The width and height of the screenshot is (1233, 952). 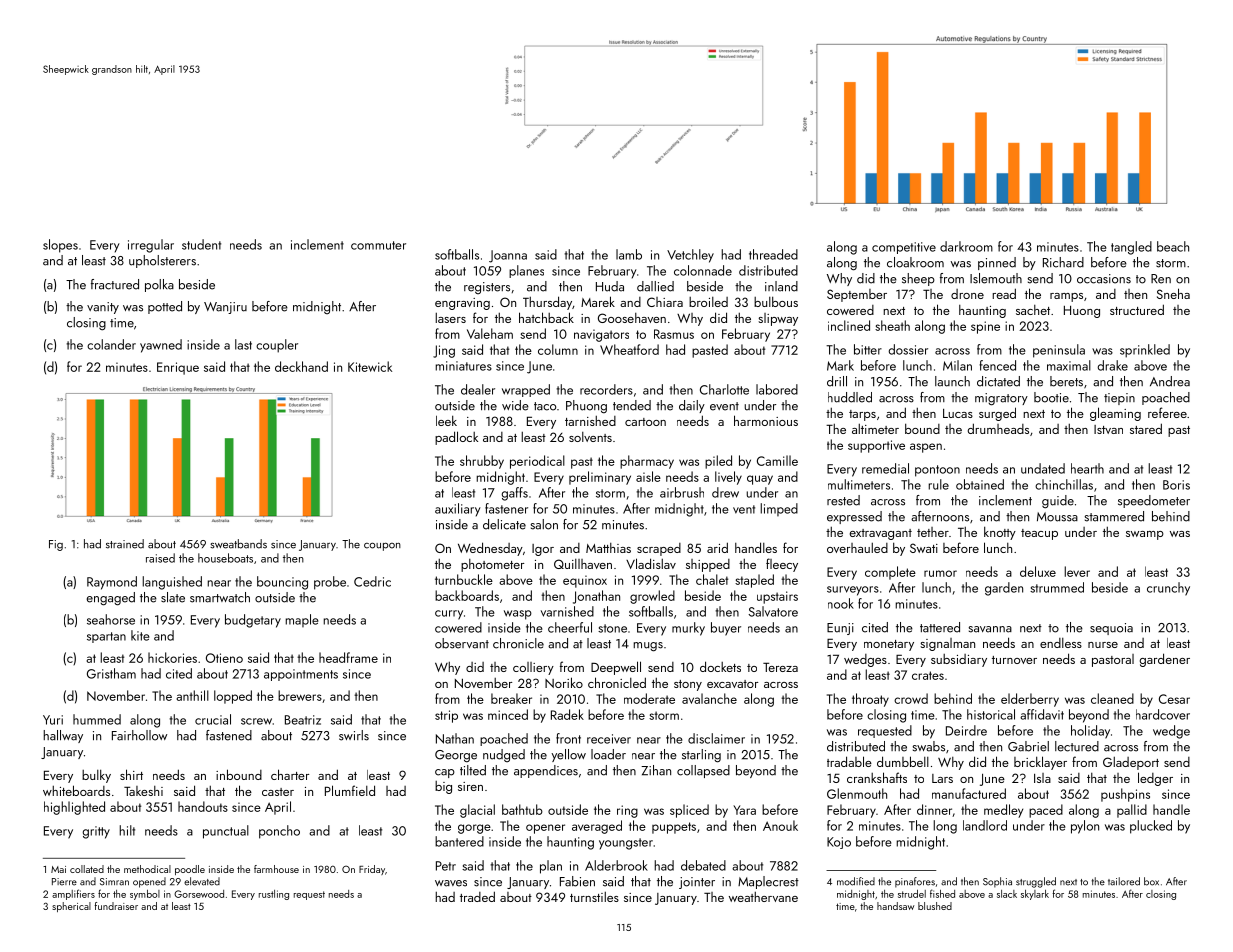 I want to click on growled, so click(x=652, y=597).
